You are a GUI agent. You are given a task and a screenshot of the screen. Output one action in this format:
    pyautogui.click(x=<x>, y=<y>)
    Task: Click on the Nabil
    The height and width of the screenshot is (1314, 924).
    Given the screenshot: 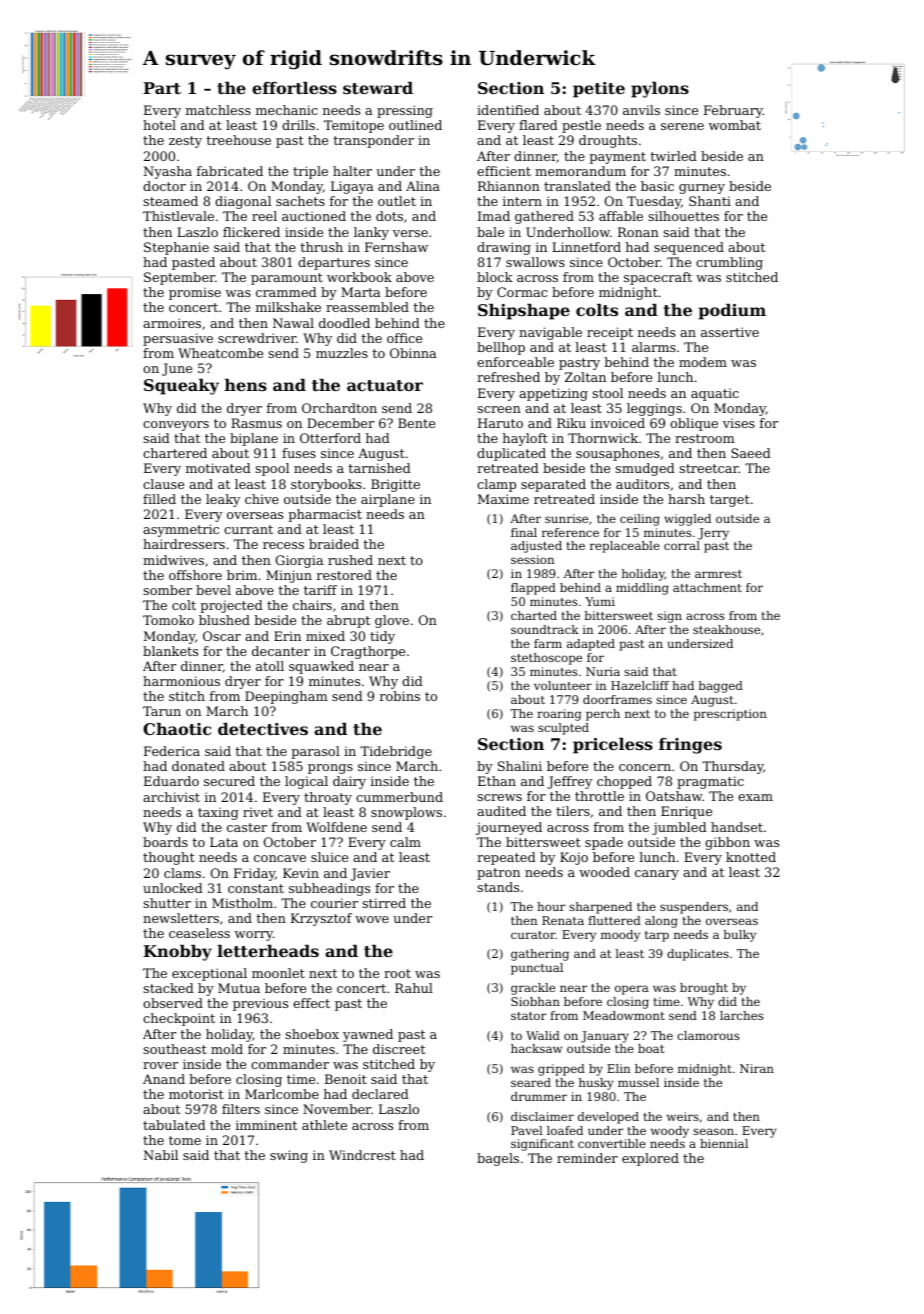 What is the action you would take?
    pyautogui.click(x=161, y=1155)
